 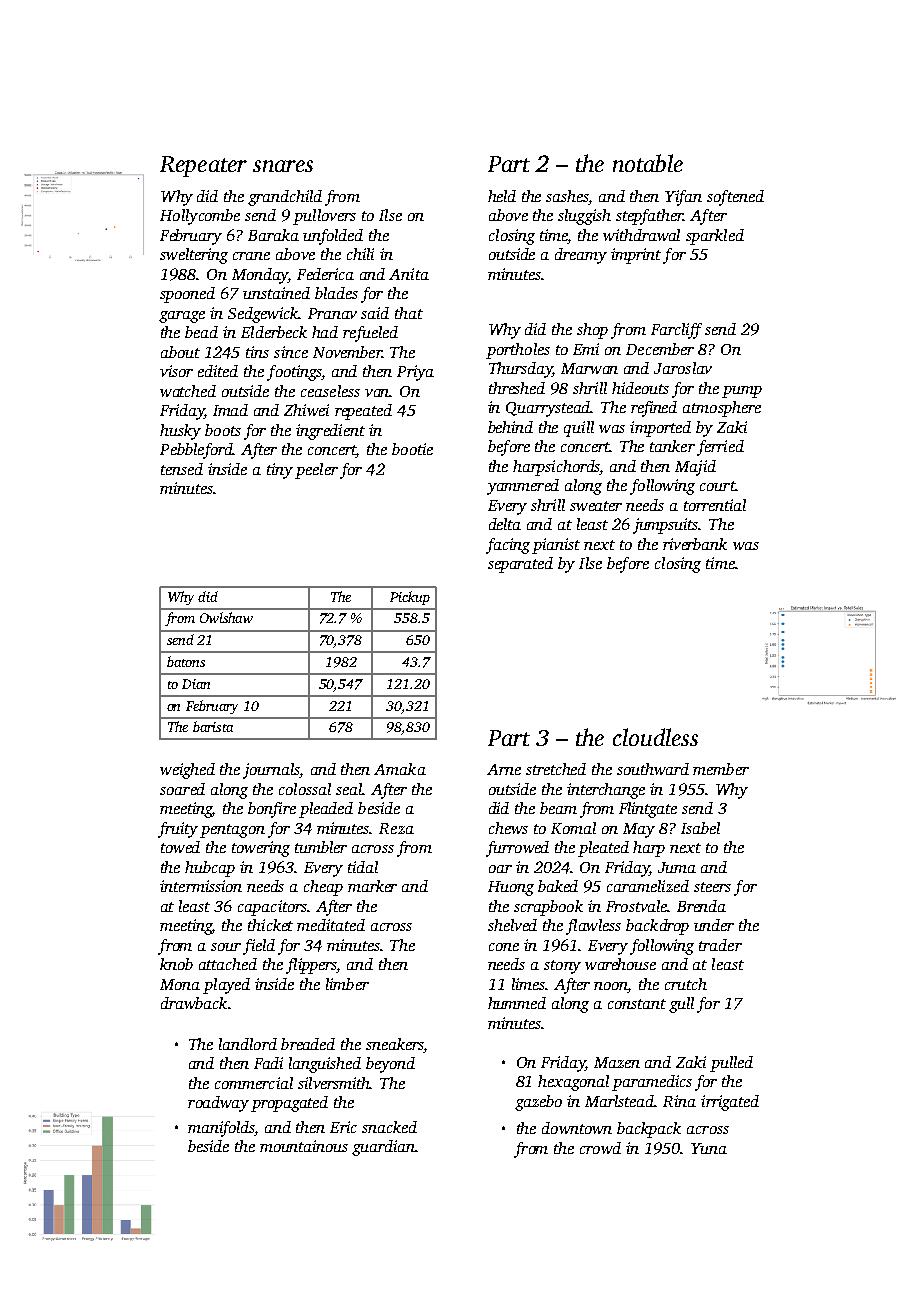 I want to click on refueled, so click(x=370, y=334).
